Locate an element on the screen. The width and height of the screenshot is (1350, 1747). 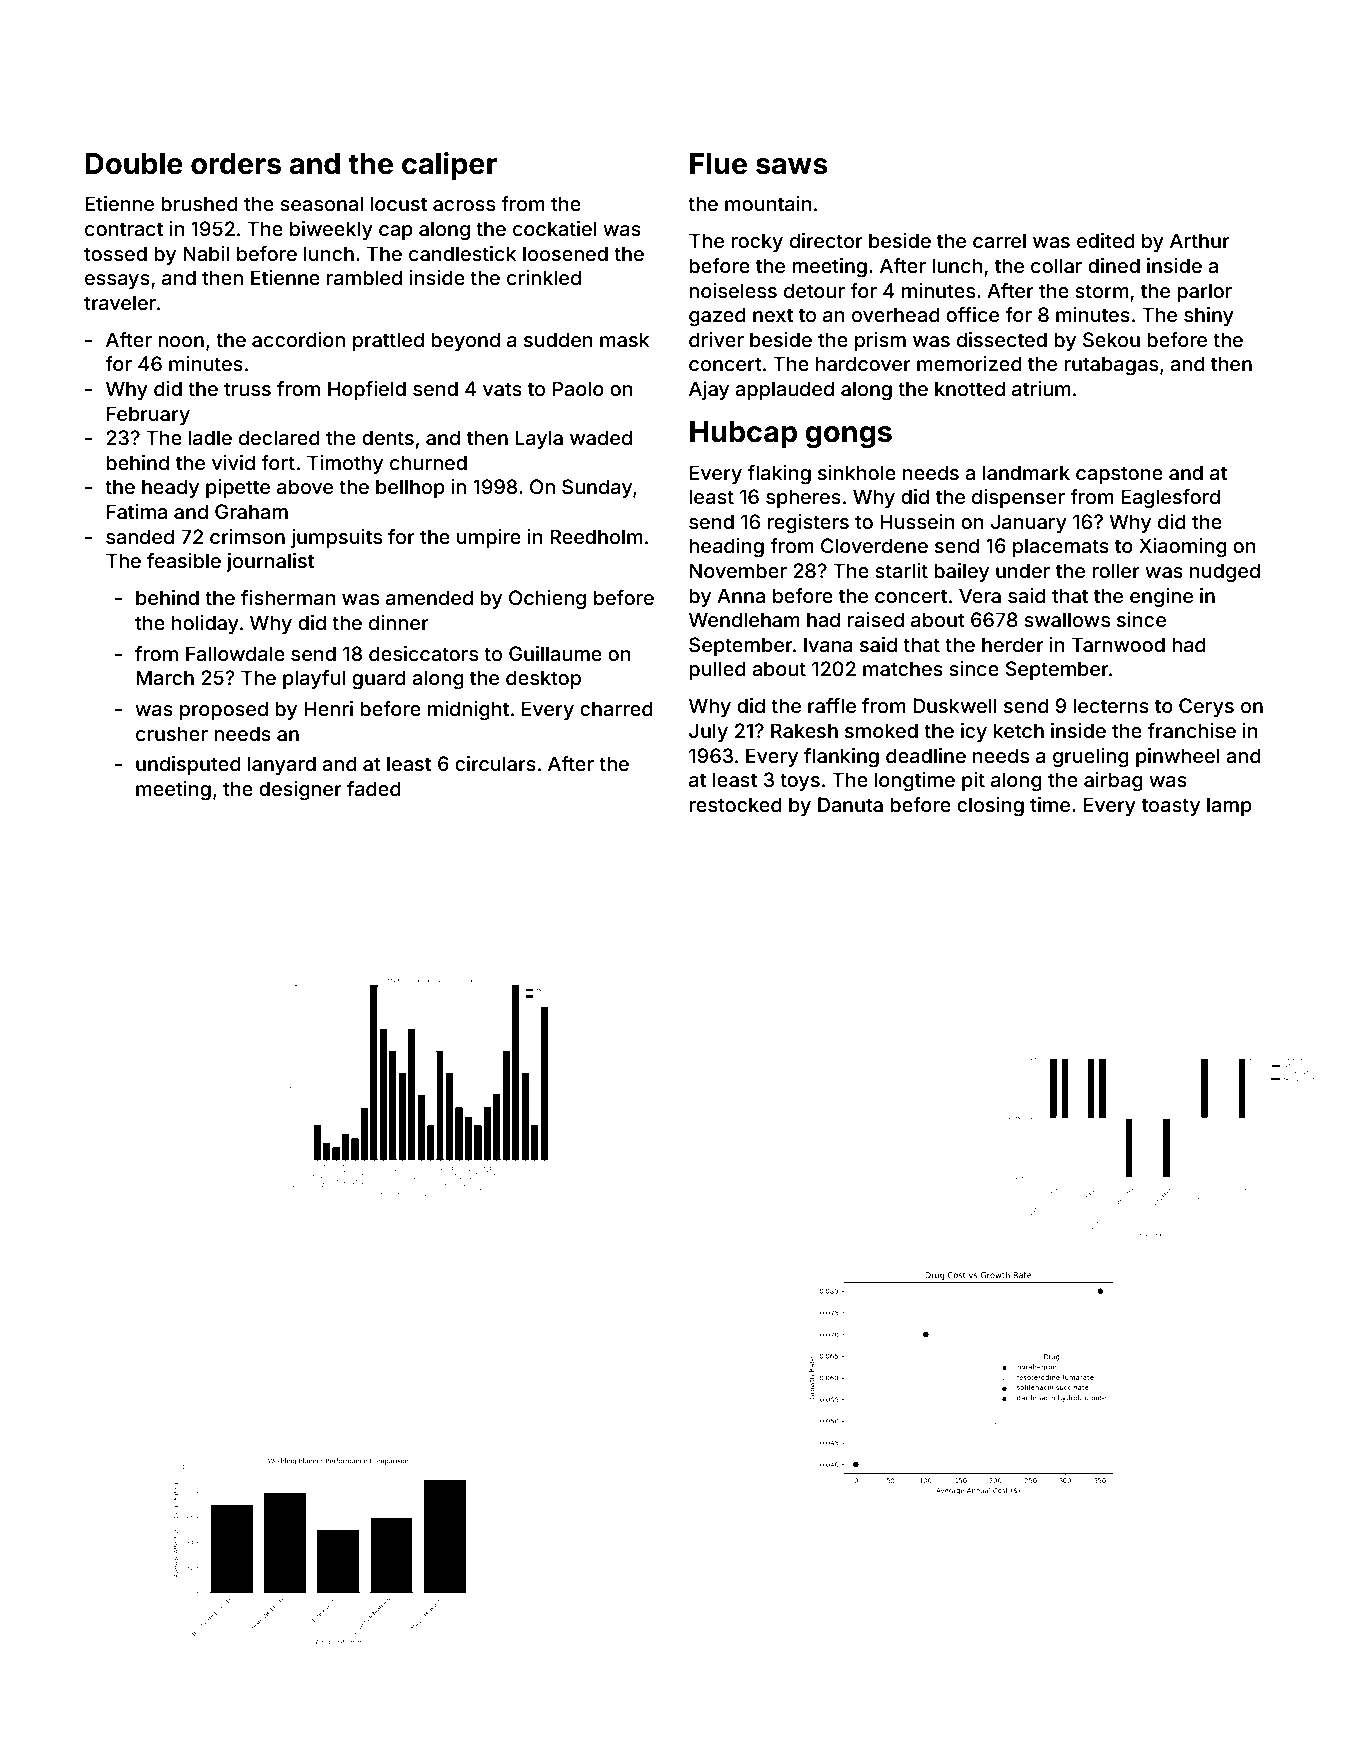
Double is located at coordinates (134, 164).
